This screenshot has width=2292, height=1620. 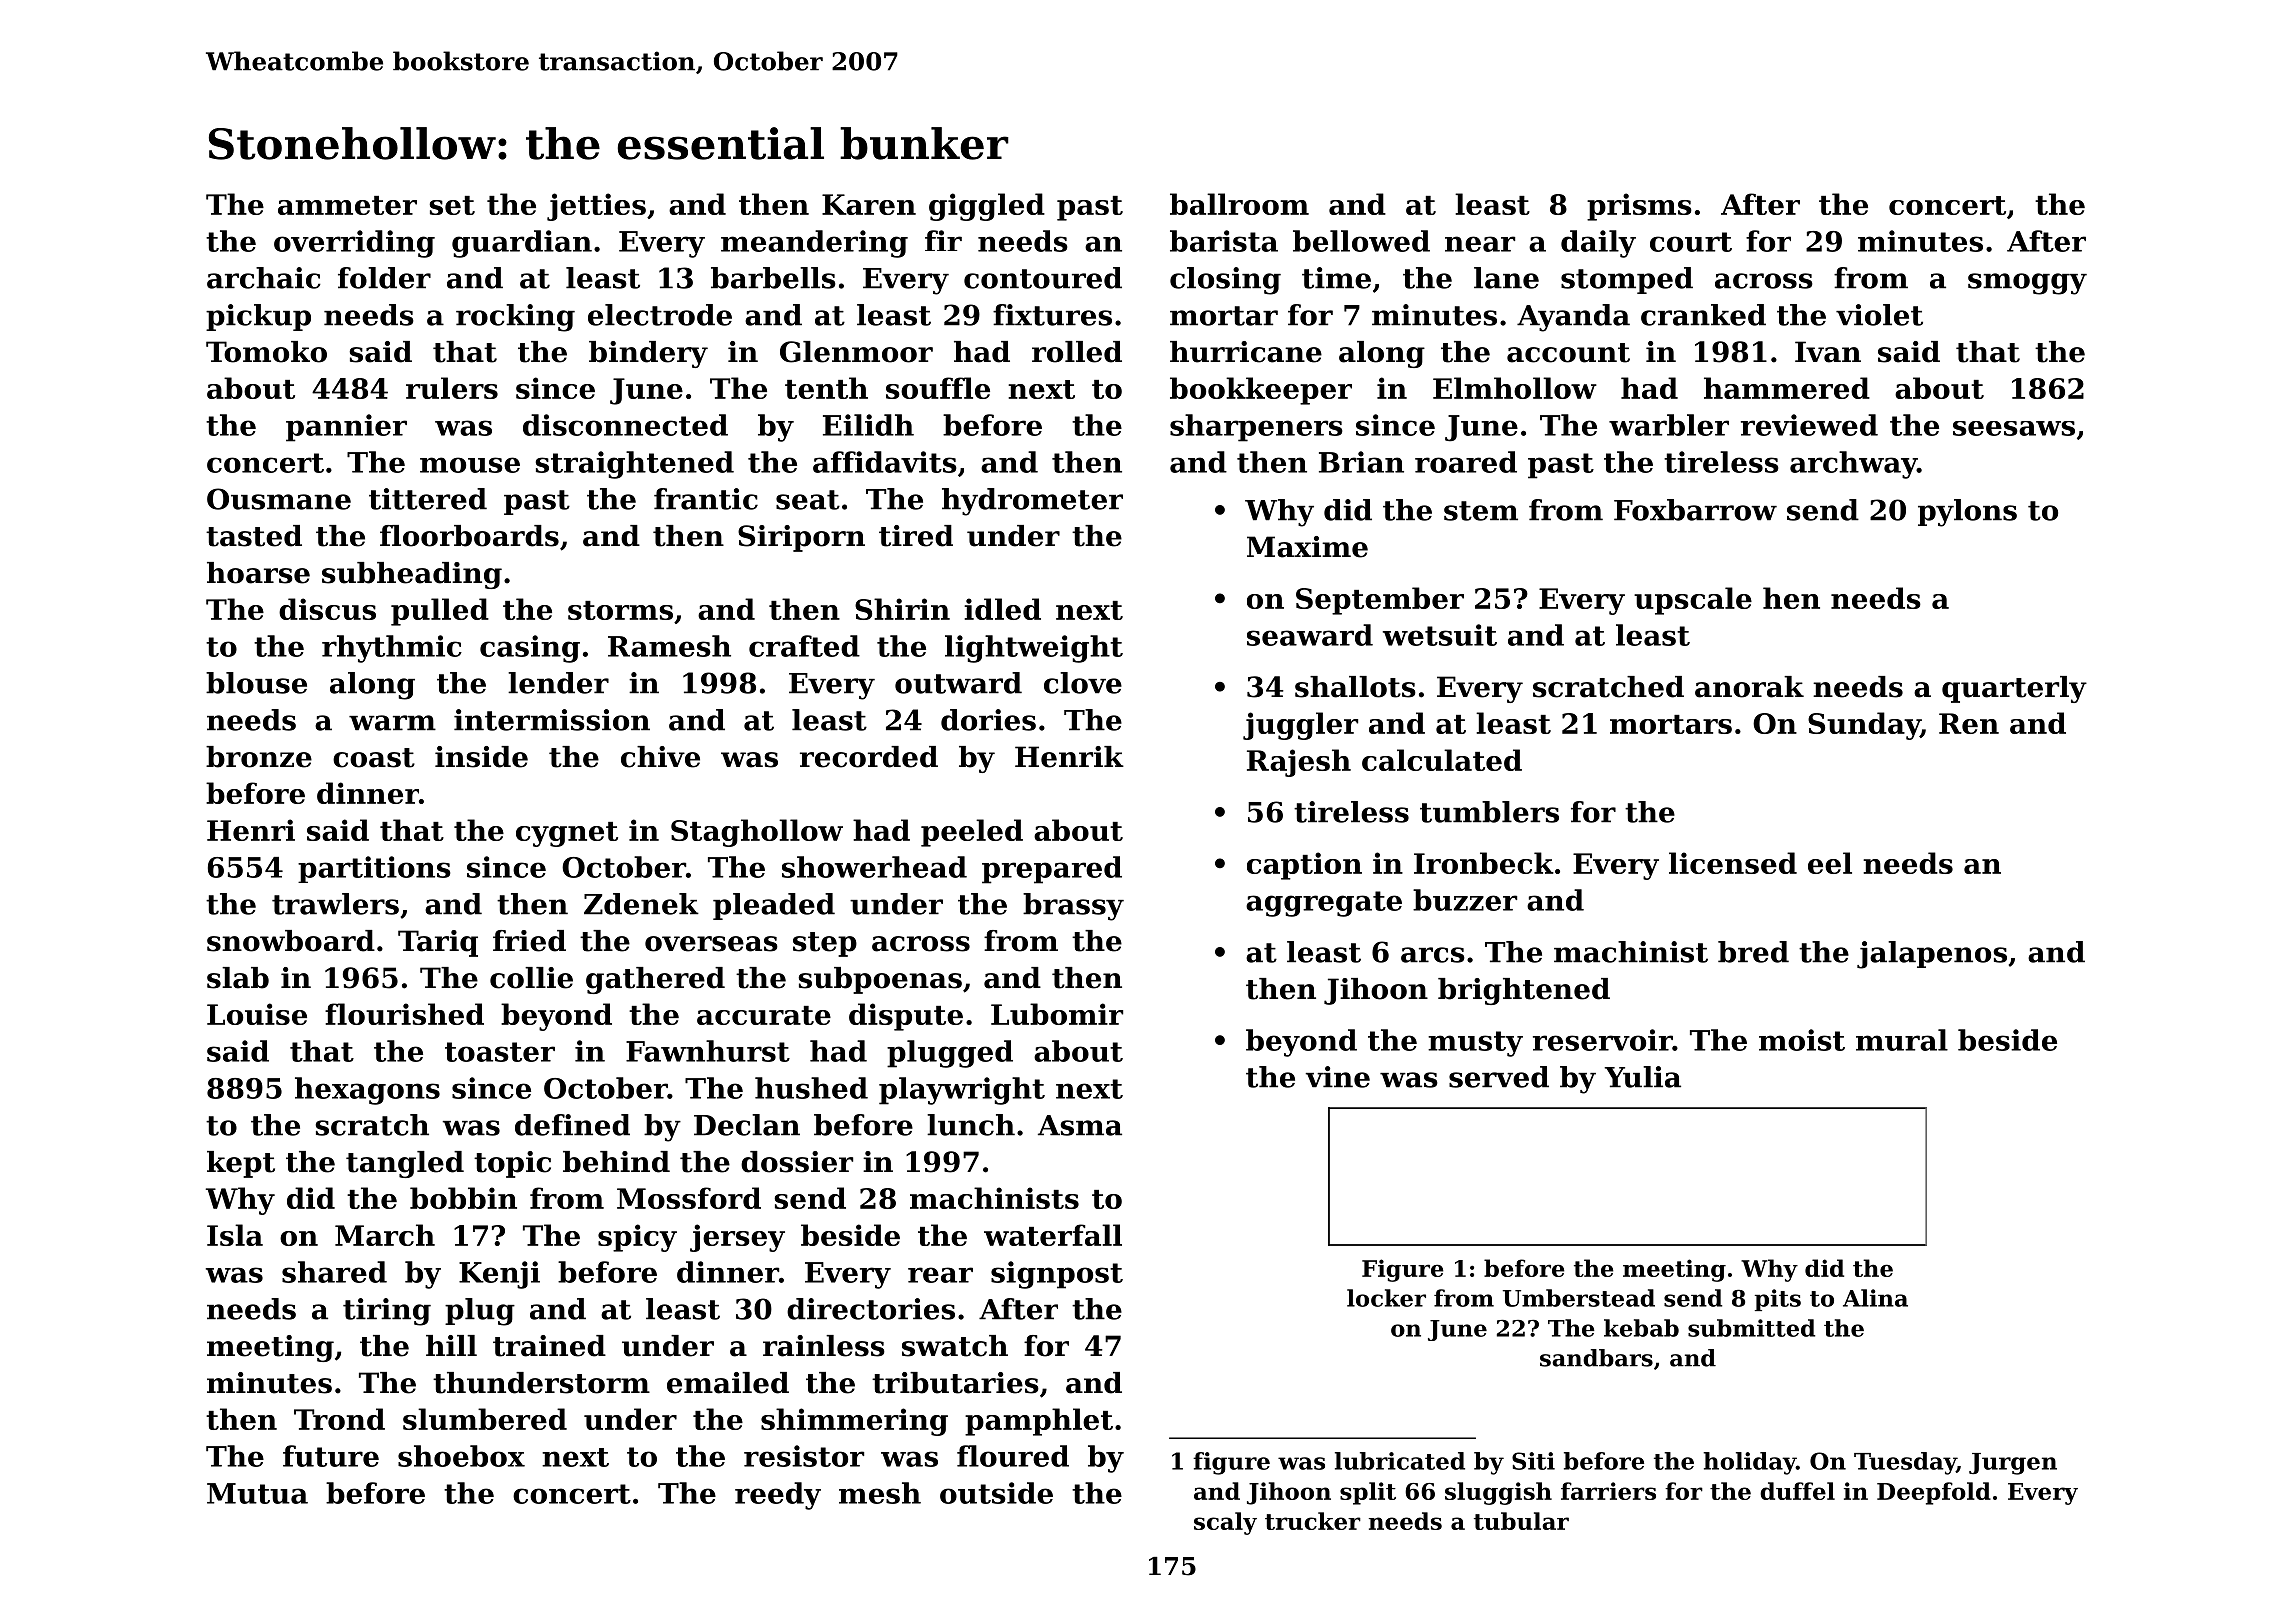 I want to click on straightened, so click(x=634, y=465).
